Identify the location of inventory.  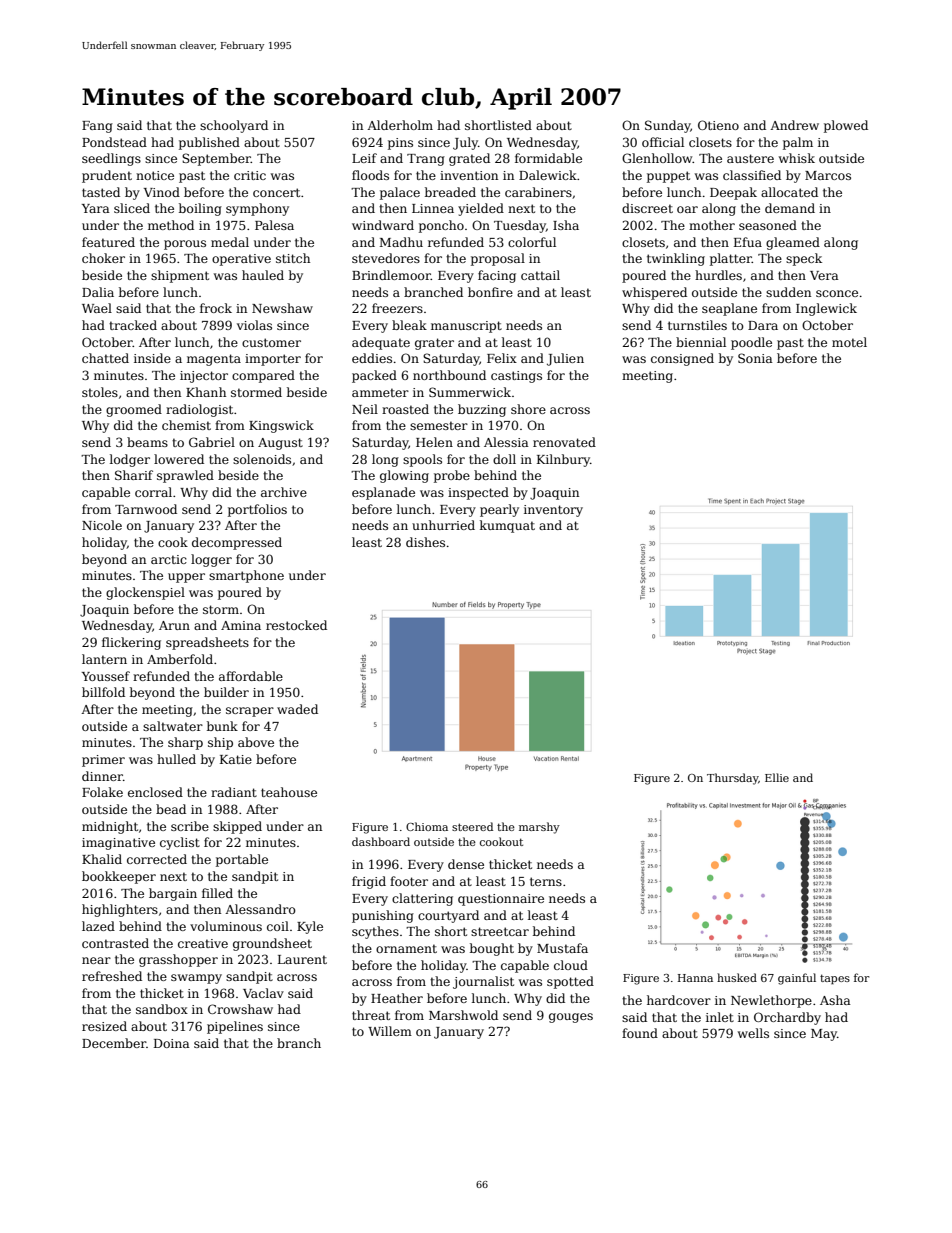
(553, 511).
